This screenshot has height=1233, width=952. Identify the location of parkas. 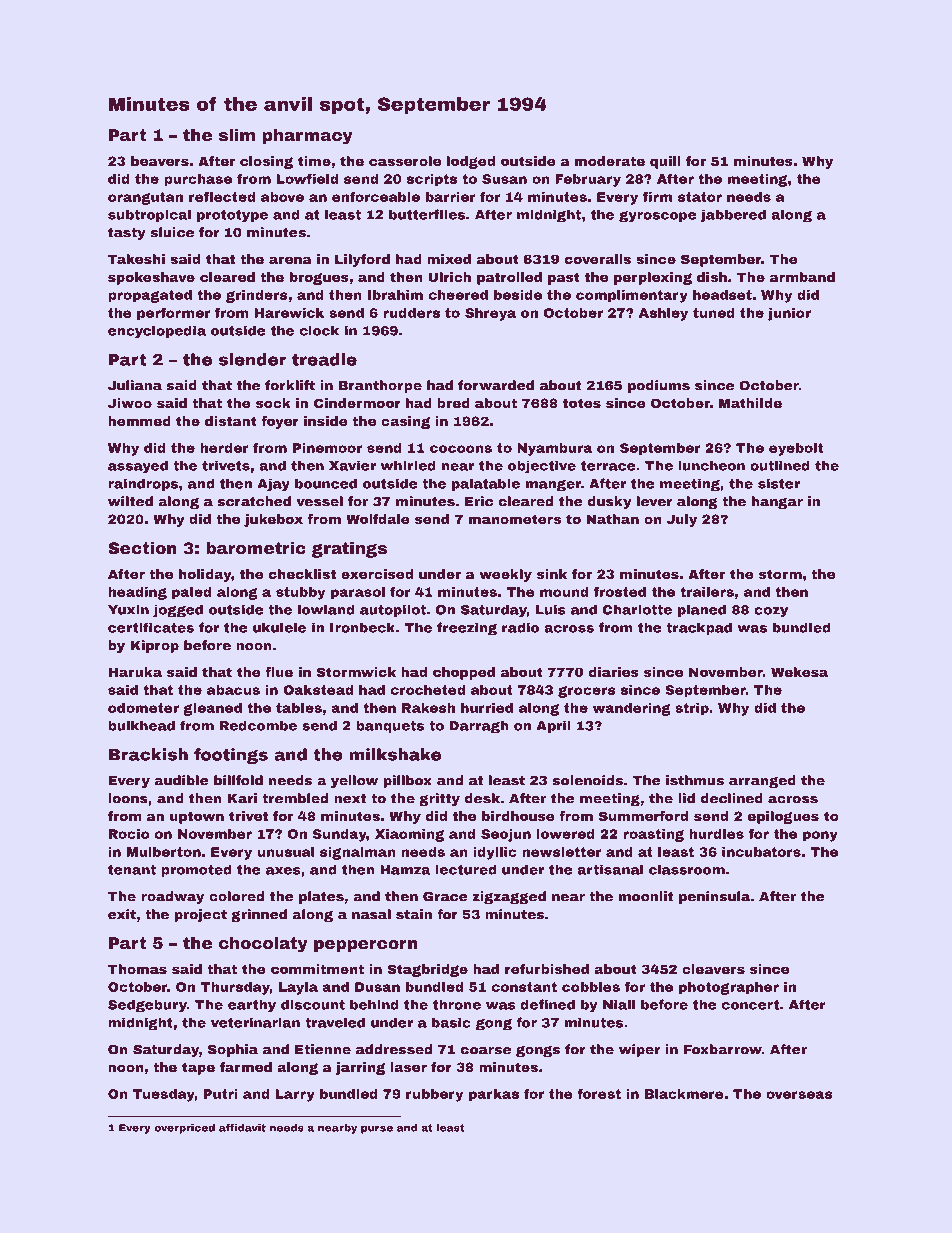
(494, 1095).
